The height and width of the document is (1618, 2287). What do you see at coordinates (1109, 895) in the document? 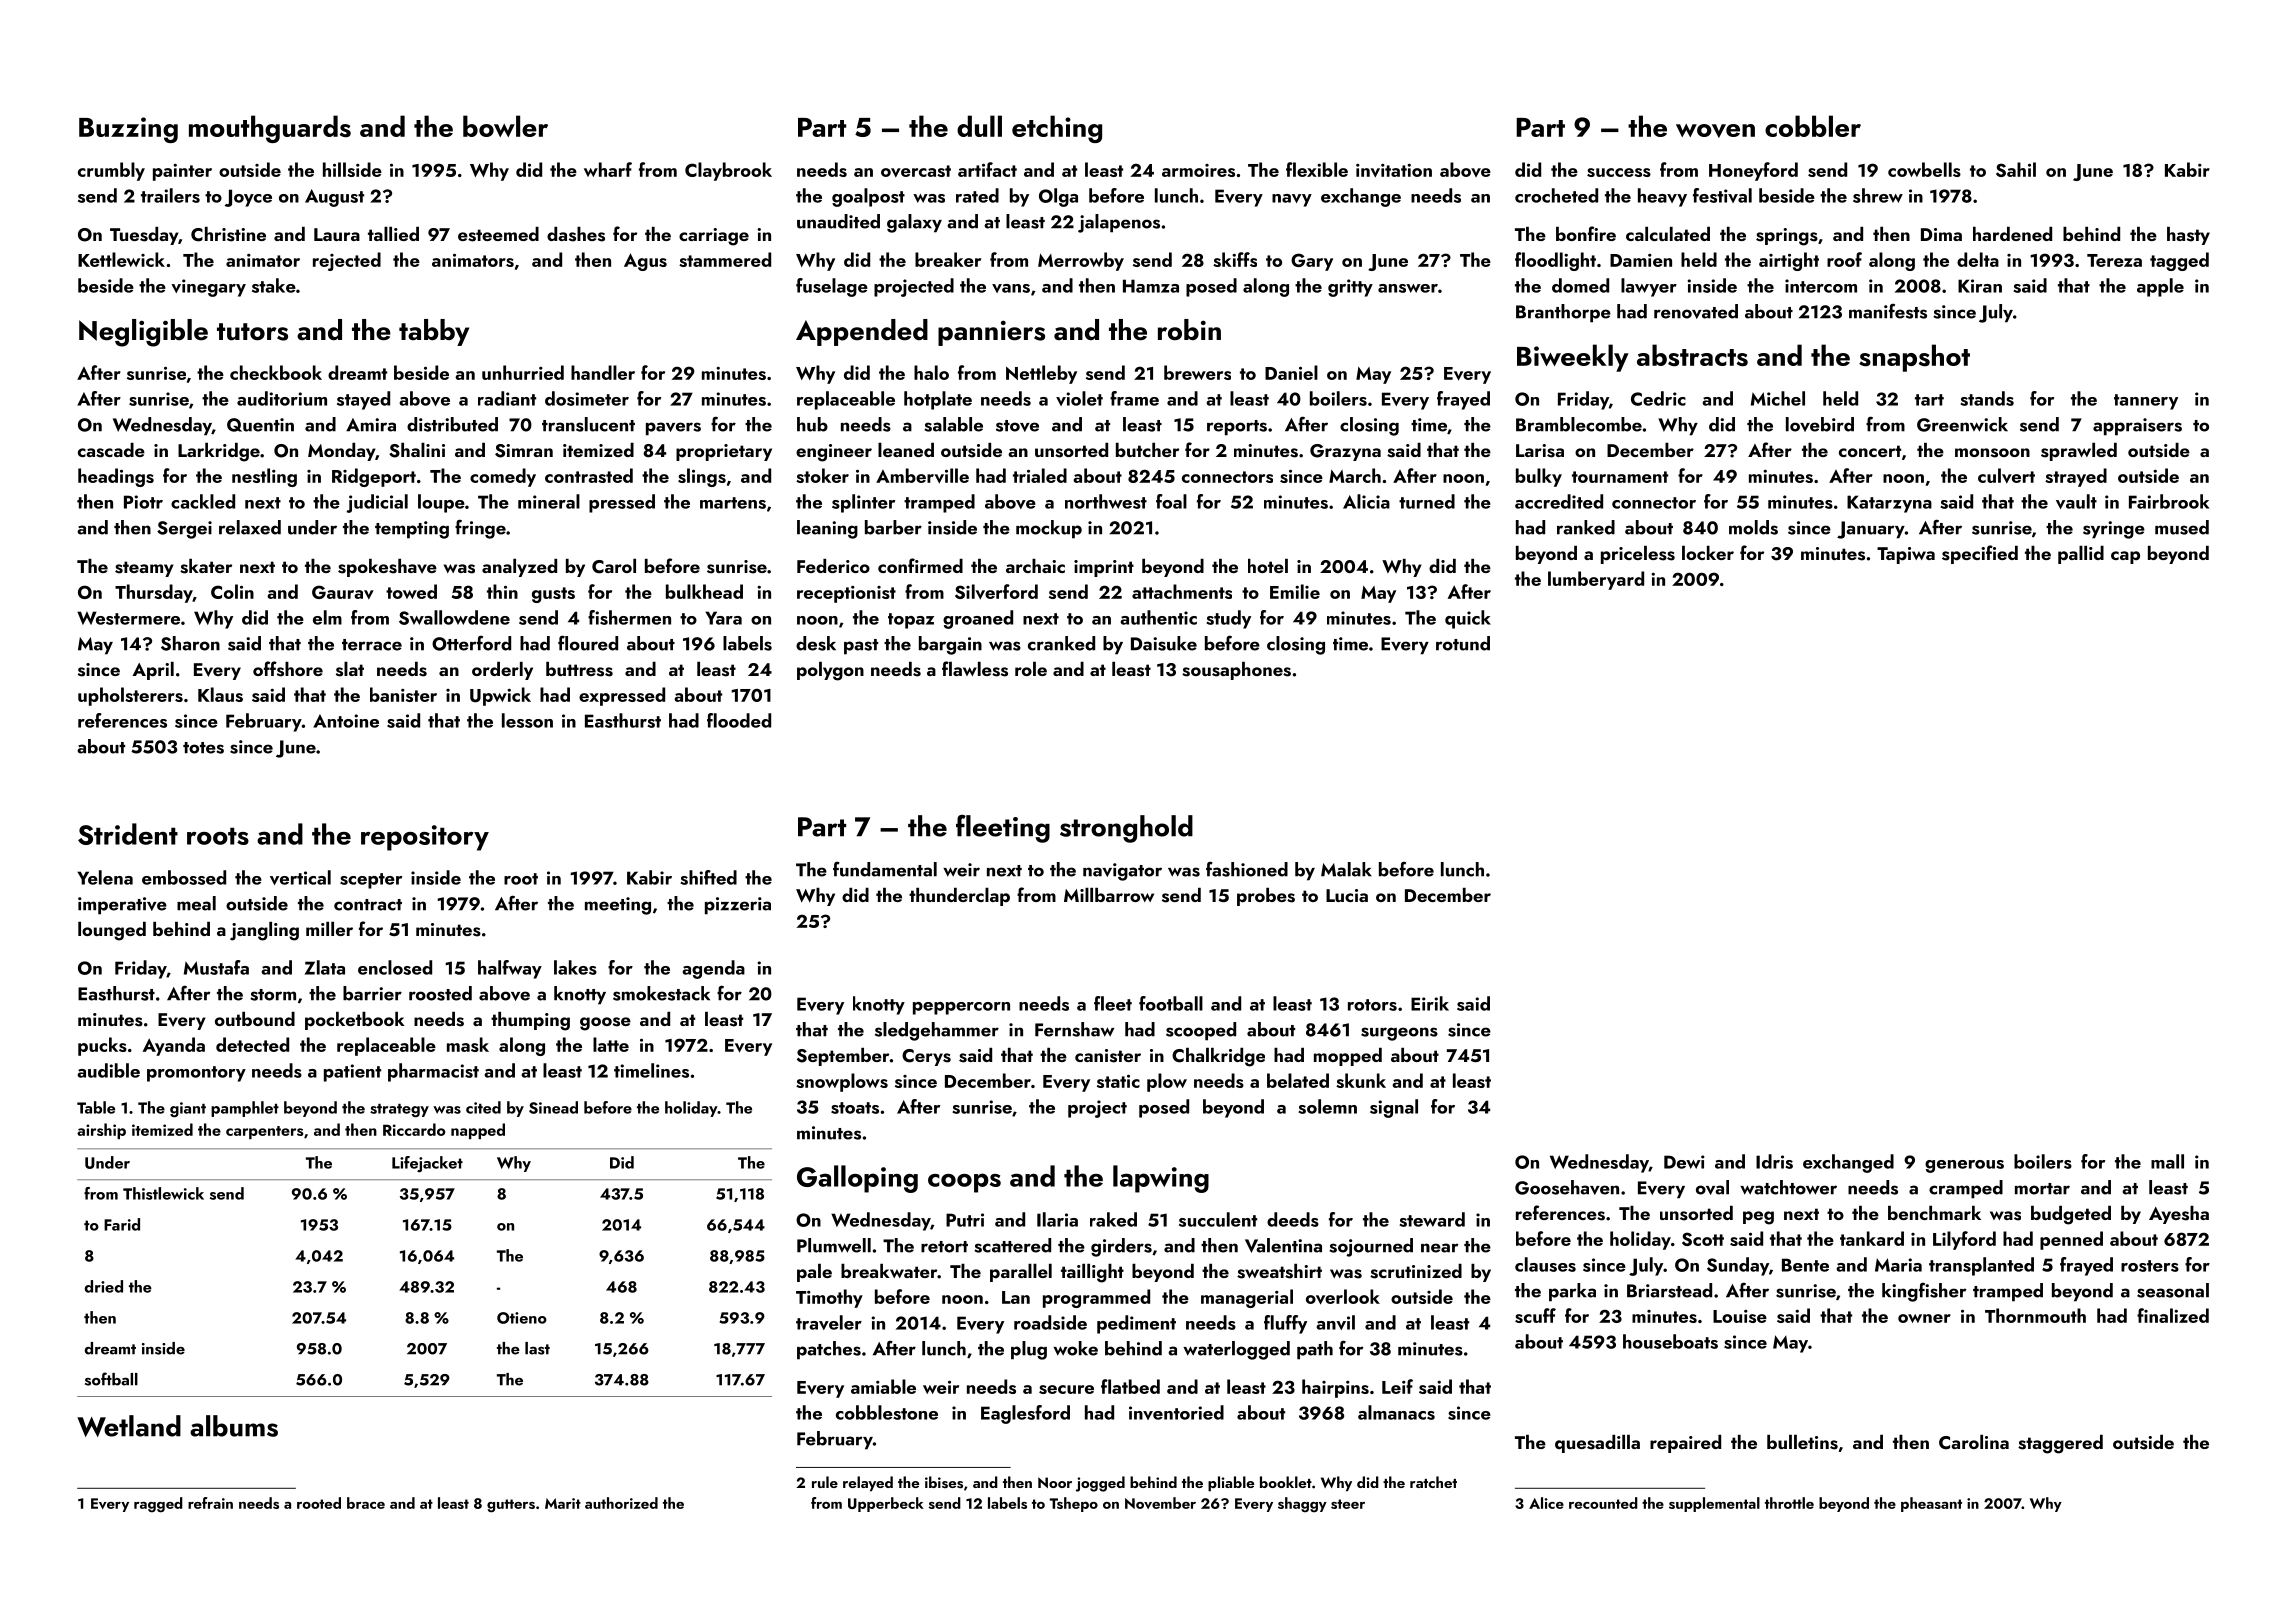
I see `Millbarrow` at bounding box center [1109, 895].
